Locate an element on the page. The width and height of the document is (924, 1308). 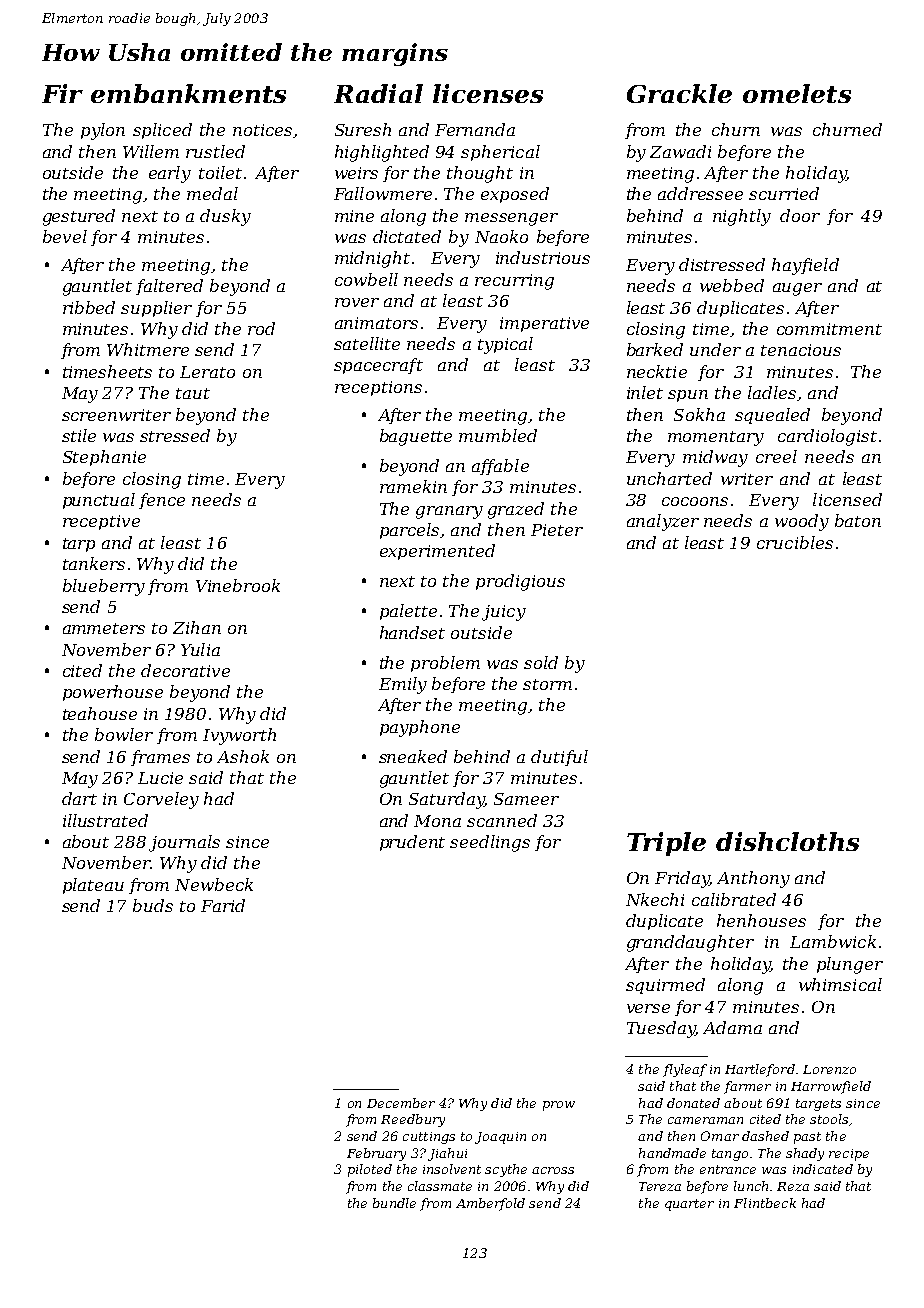
bundle is located at coordinates (394, 1203).
